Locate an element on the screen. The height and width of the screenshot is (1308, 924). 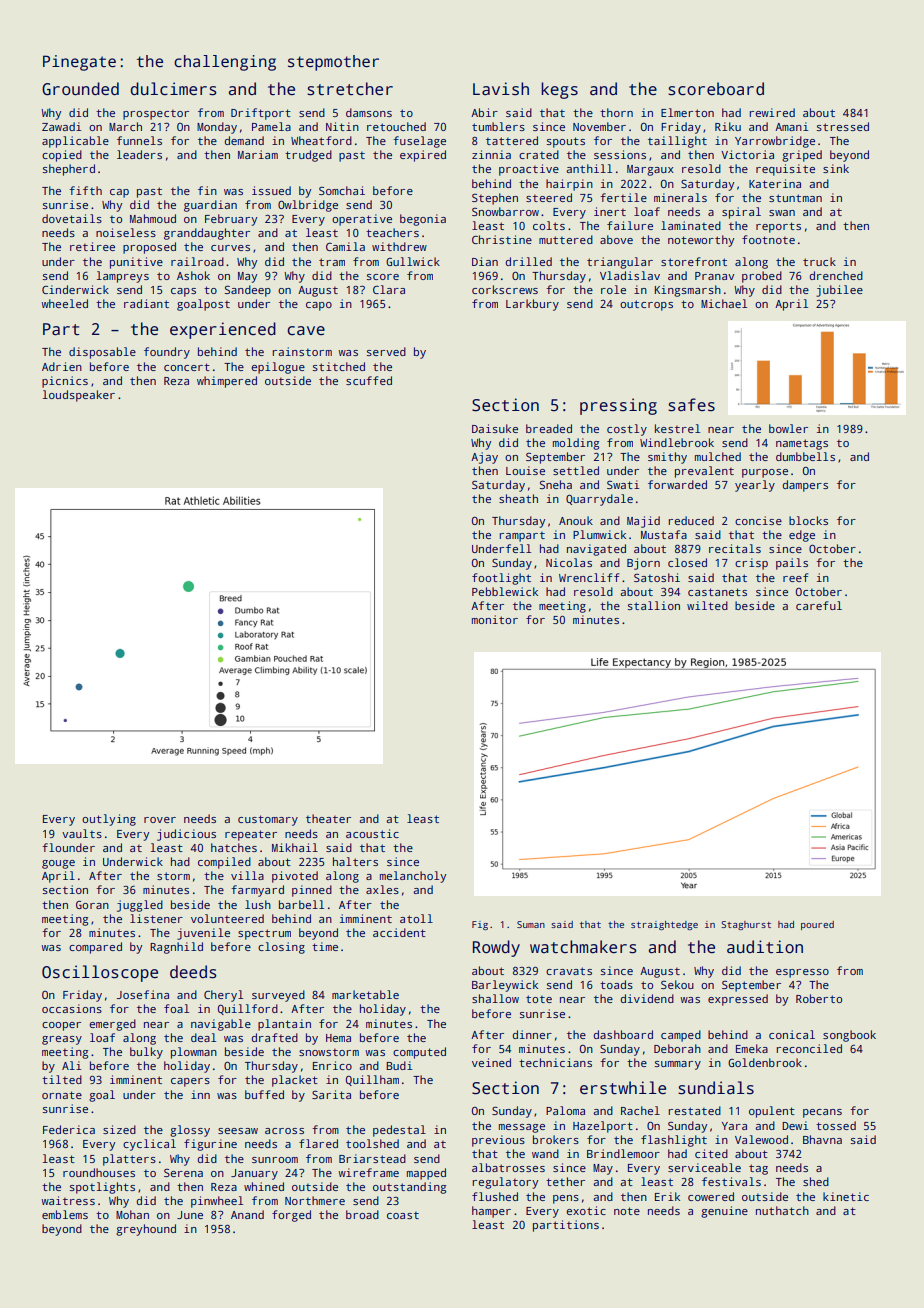
sheath is located at coordinates (518, 498).
